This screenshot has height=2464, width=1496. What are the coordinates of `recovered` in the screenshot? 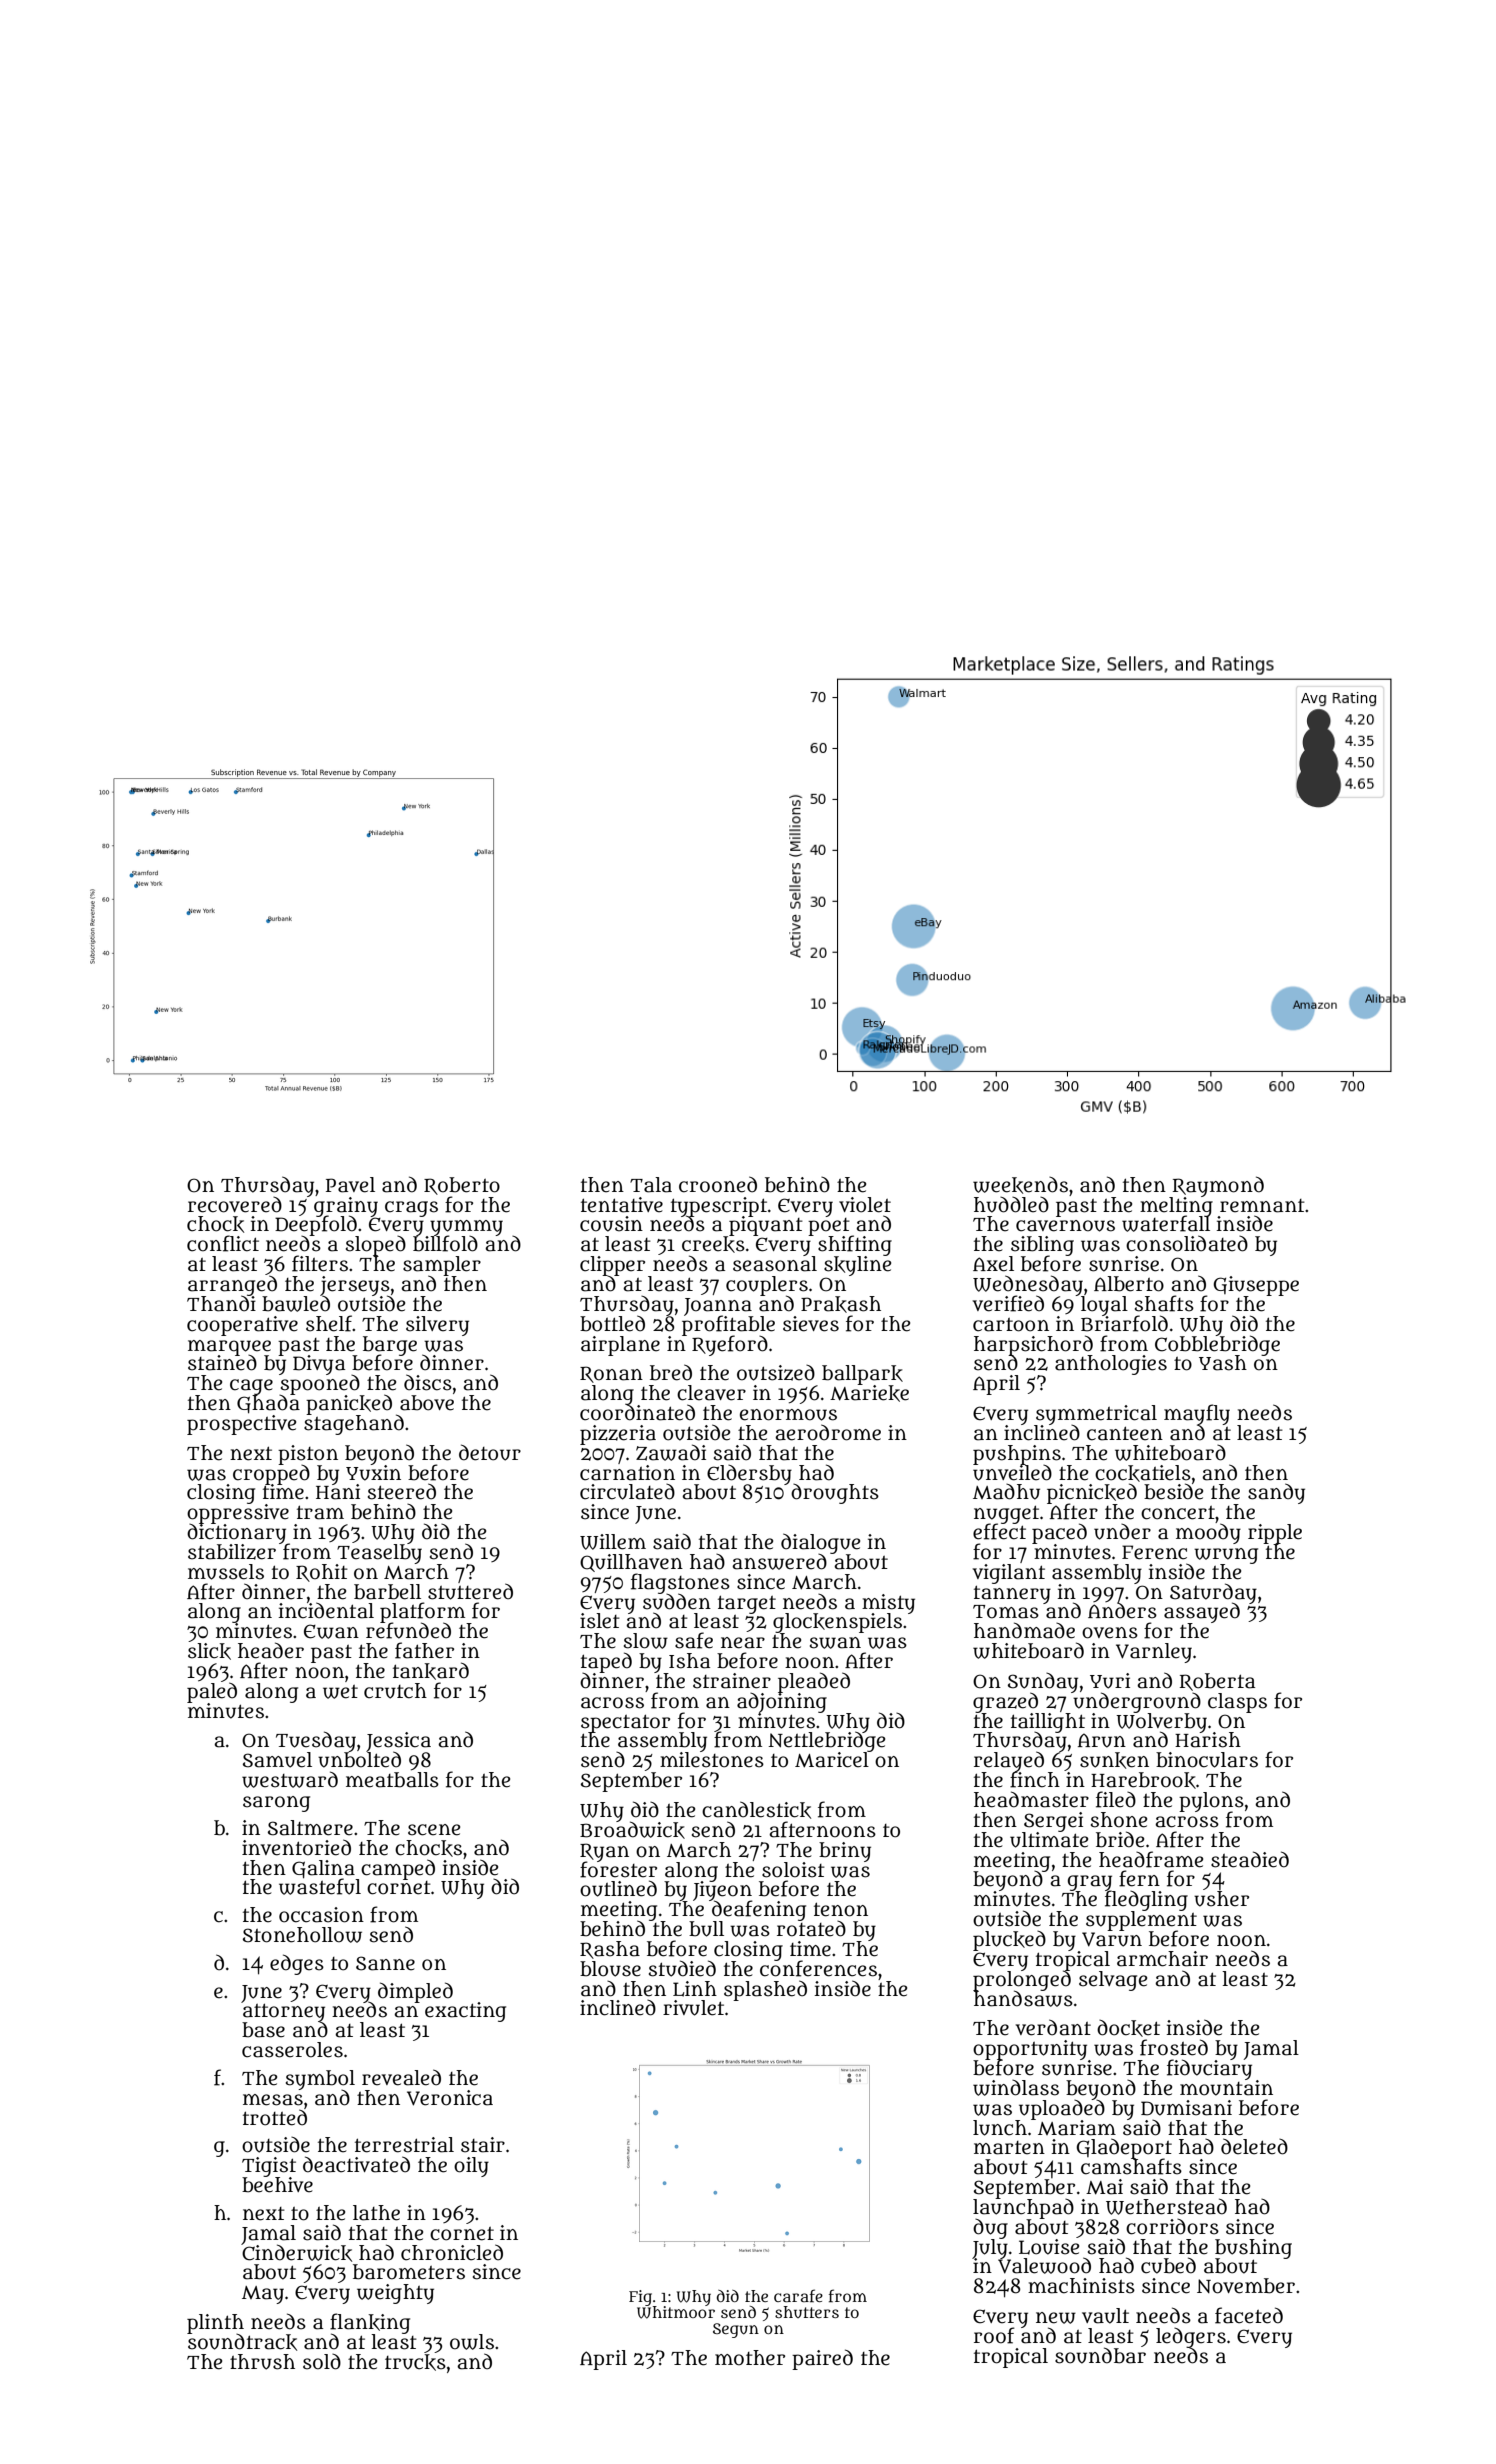 It's located at (235, 1205).
